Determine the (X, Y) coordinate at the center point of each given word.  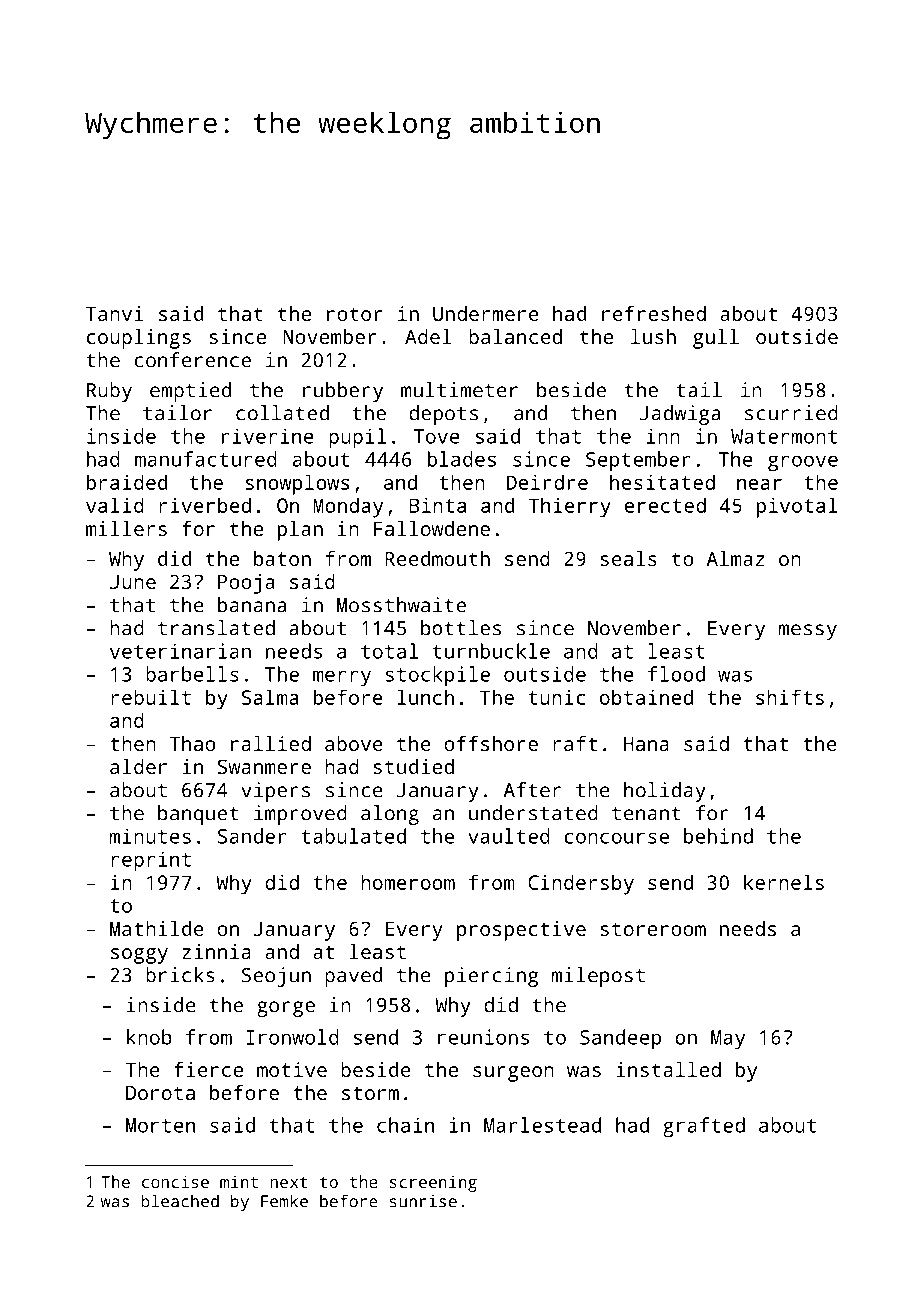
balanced (515, 336)
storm (370, 1093)
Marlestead (542, 1125)
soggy (139, 956)
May (728, 1040)
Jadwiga (680, 415)
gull (716, 339)
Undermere (486, 313)
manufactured (206, 459)
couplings (139, 339)
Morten (160, 1125)
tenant (646, 813)
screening (433, 1183)
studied (413, 766)
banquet (198, 815)
